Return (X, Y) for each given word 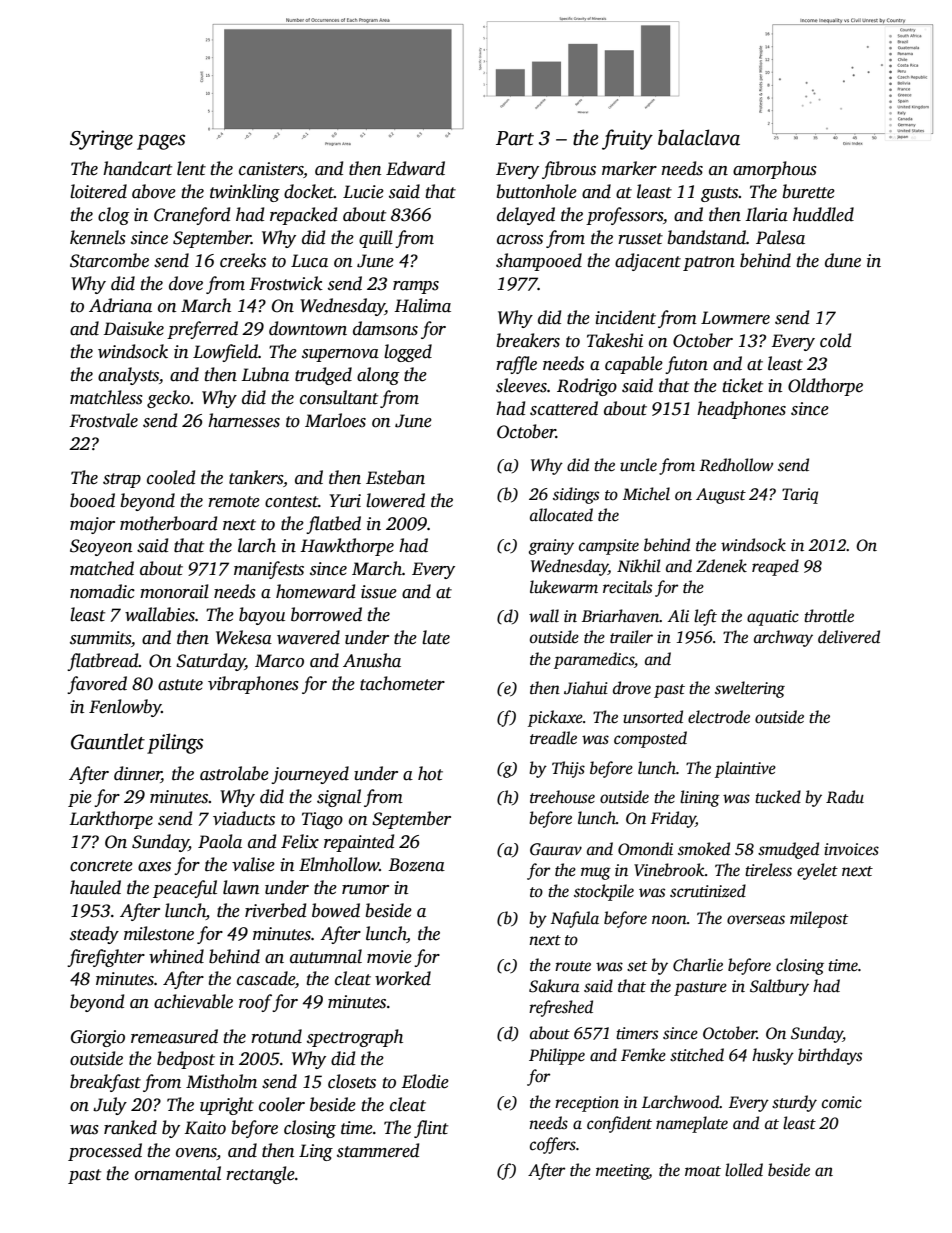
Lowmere (735, 318)
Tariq (800, 496)
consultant (339, 397)
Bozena (416, 865)
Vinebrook (669, 870)
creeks (243, 260)
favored (97, 685)
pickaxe (555, 718)
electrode (719, 717)
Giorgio (98, 1038)
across (520, 240)
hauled (95, 887)
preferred (202, 330)
